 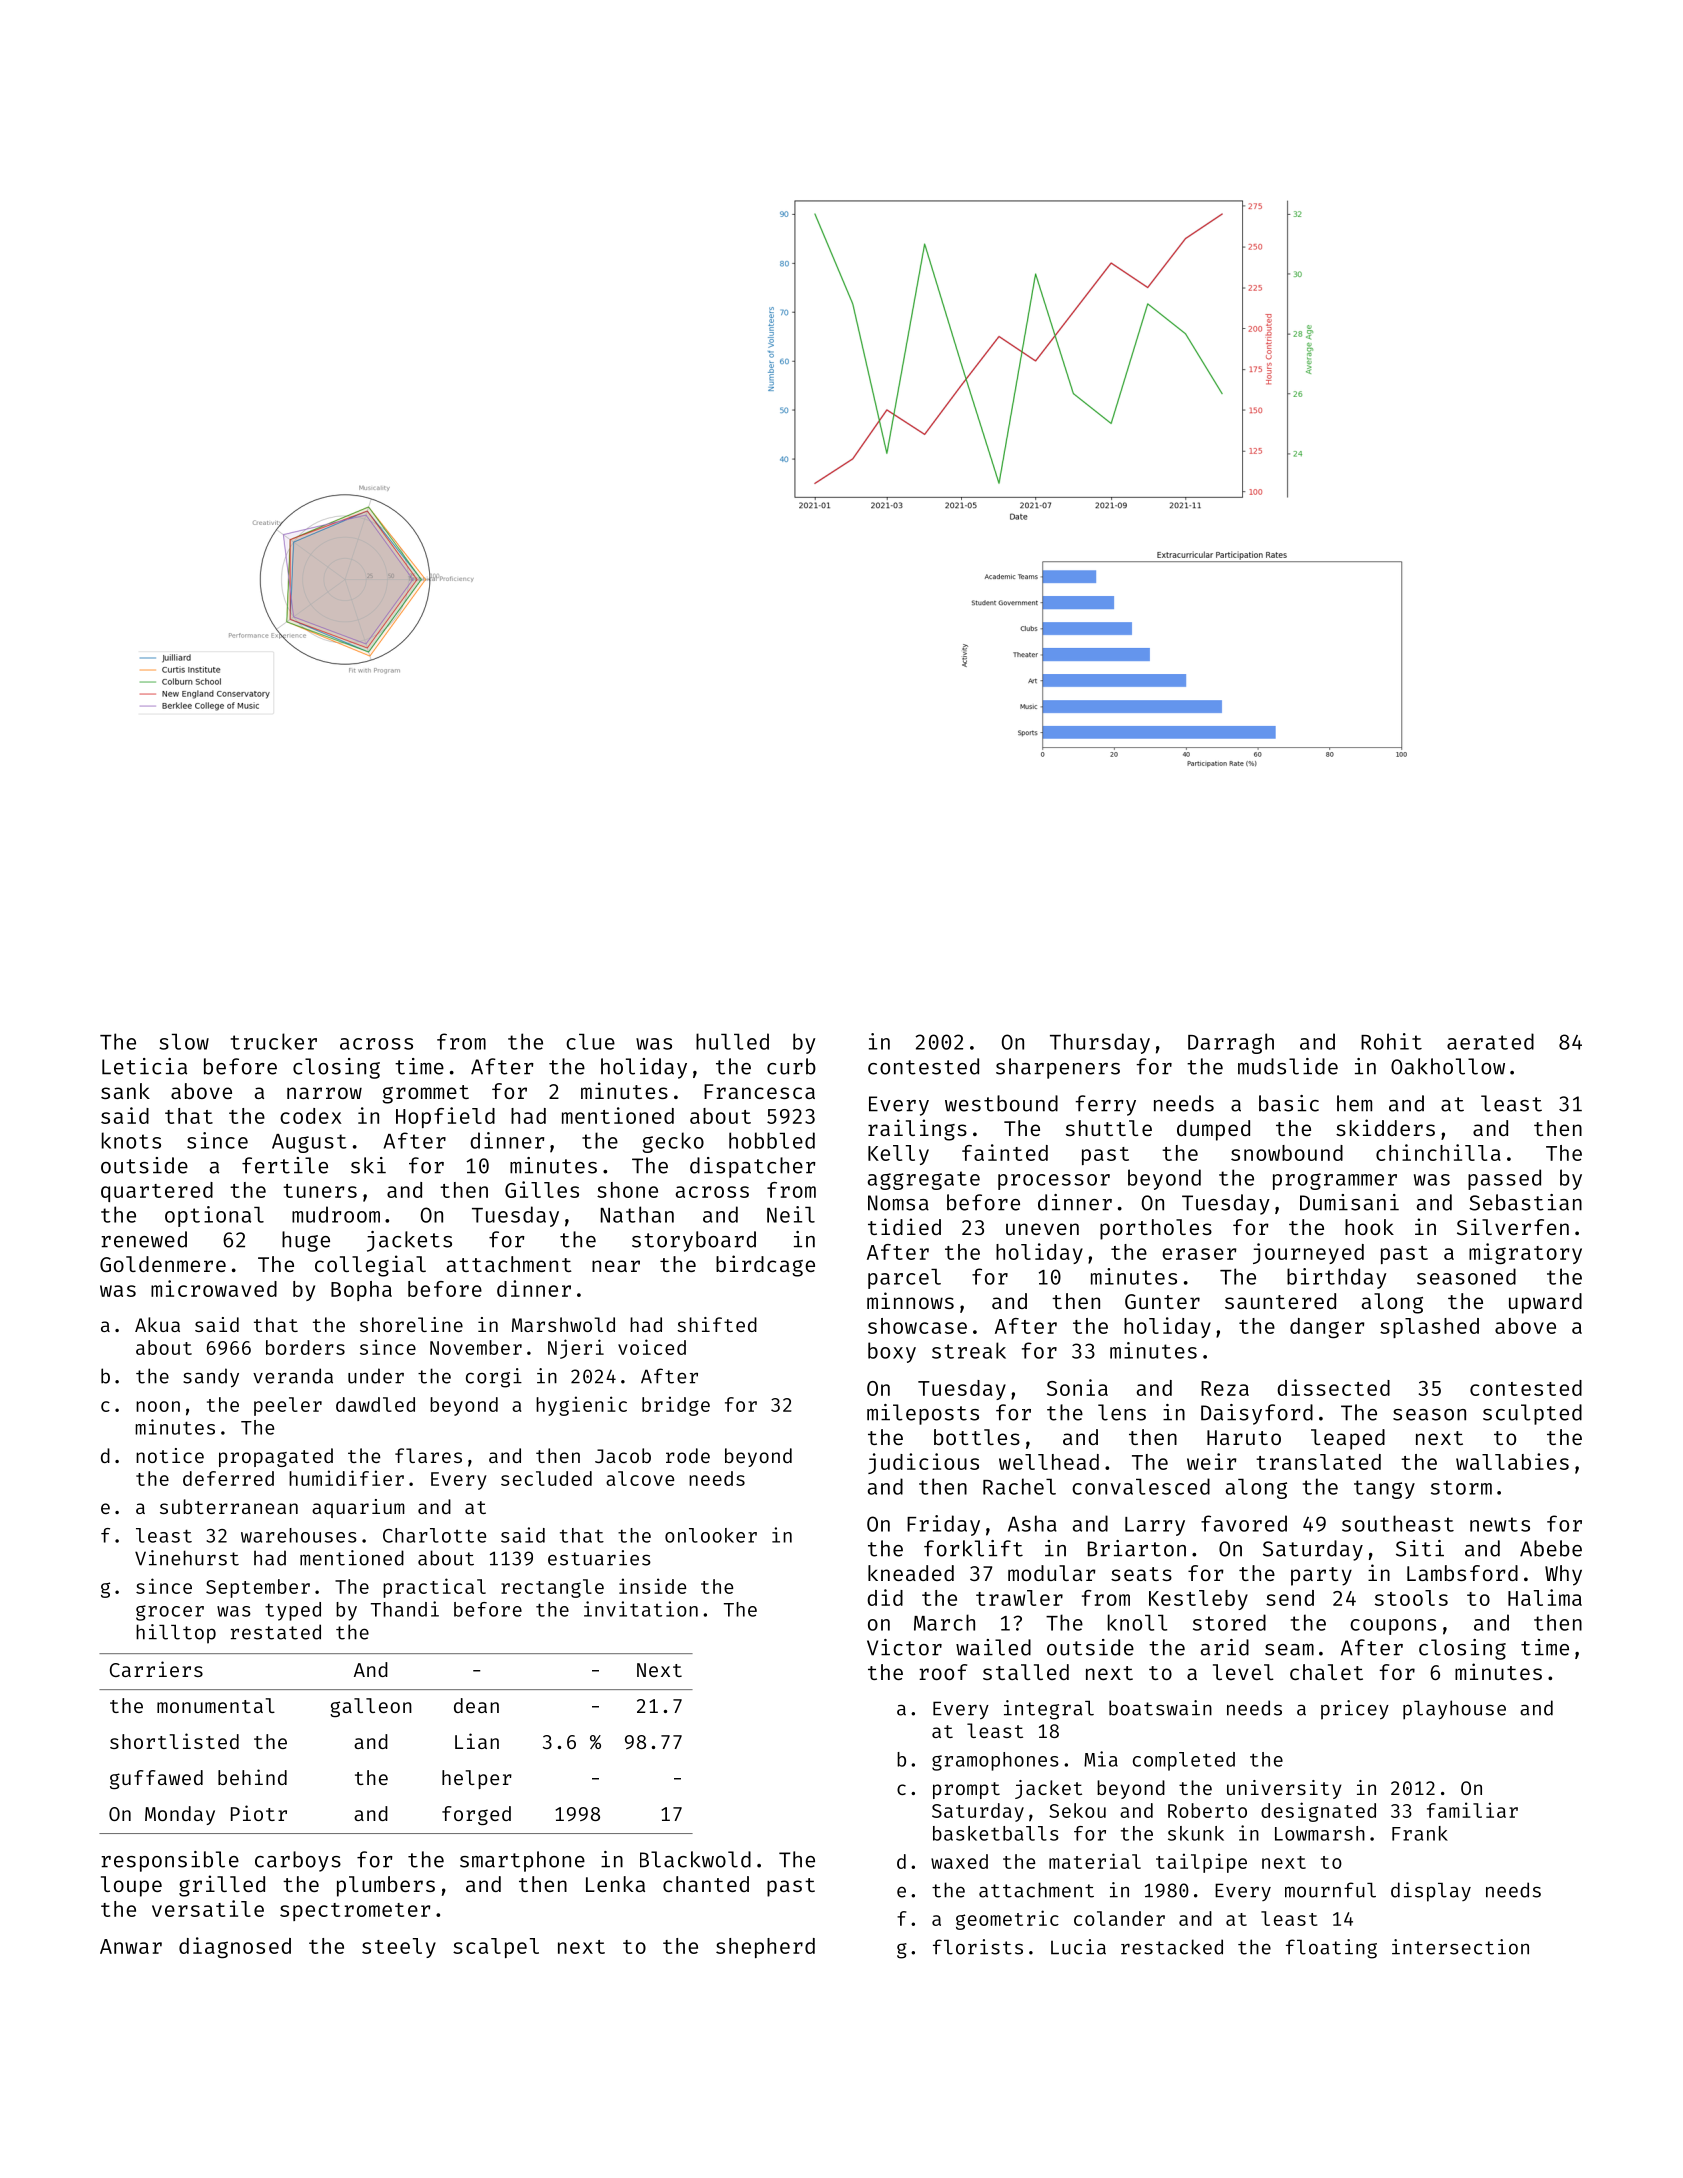 I want to click on dissected, so click(x=1333, y=1387).
